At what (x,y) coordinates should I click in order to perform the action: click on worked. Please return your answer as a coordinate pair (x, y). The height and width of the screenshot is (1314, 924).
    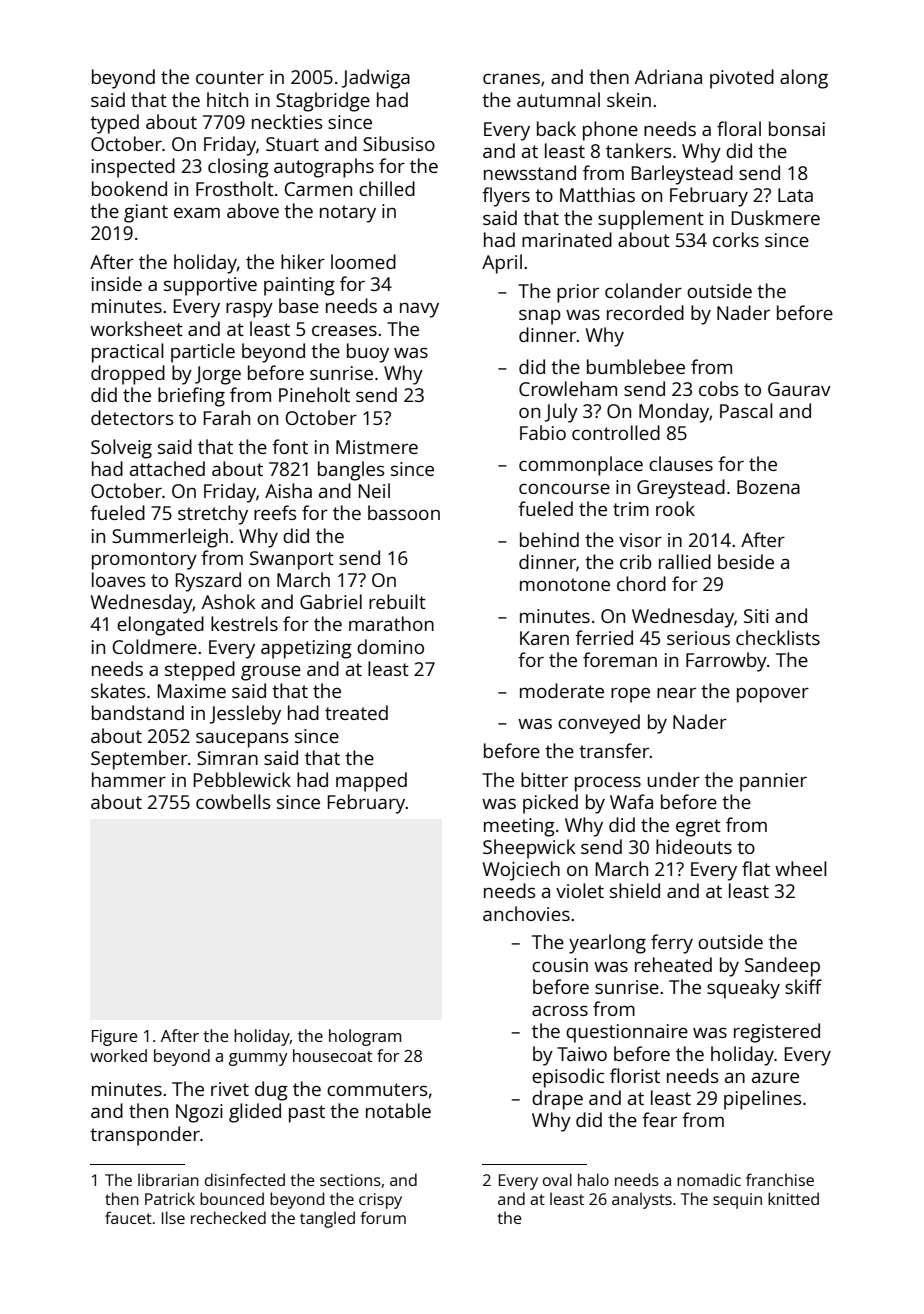
    Looking at the image, I should click on (118, 1055).
